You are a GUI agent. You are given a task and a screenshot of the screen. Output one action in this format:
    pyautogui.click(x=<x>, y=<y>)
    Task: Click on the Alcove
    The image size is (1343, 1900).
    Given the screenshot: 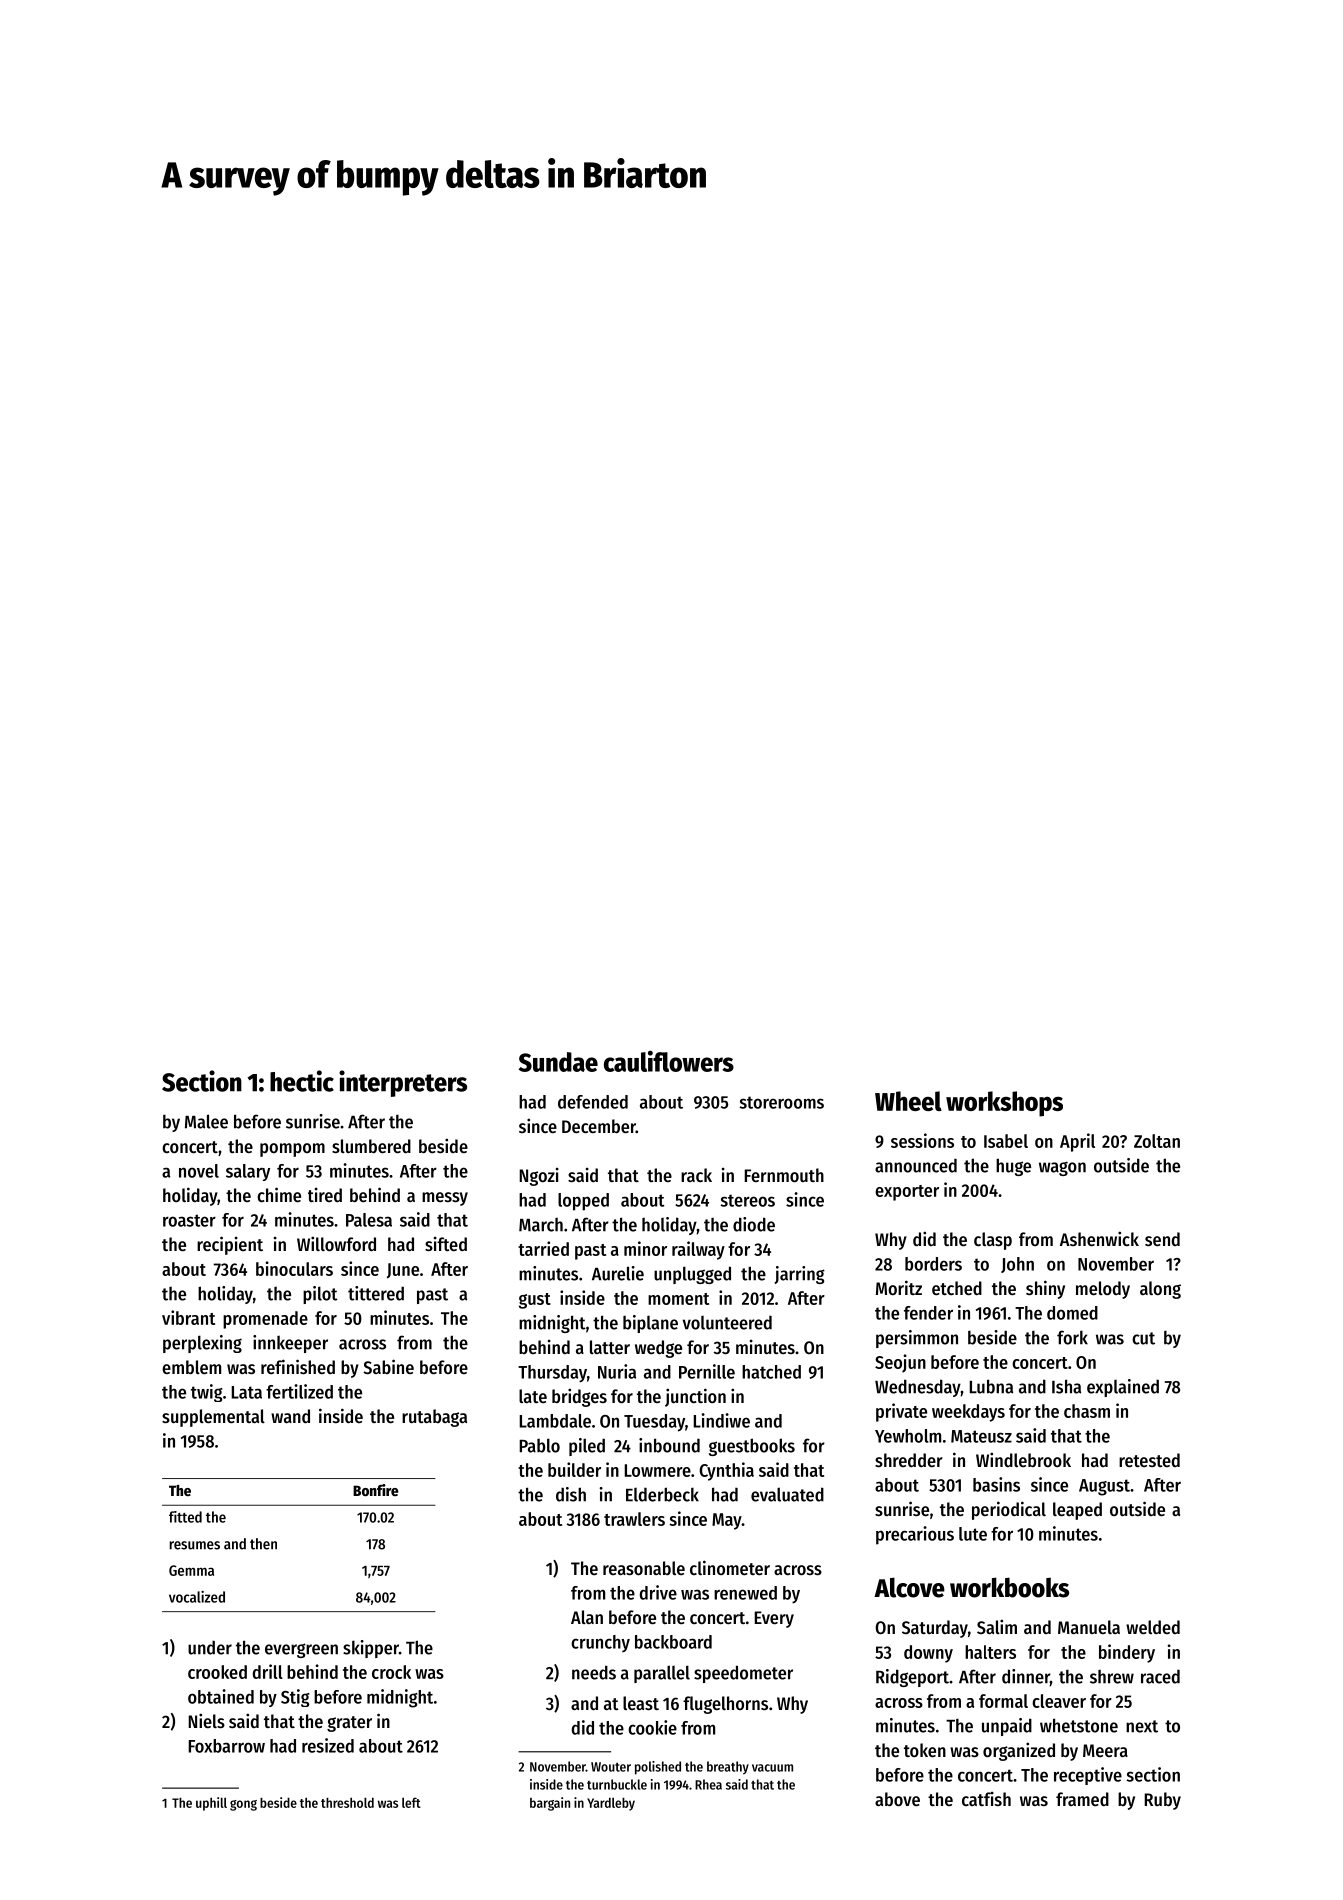 What is the action you would take?
    pyautogui.click(x=909, y=1587)
